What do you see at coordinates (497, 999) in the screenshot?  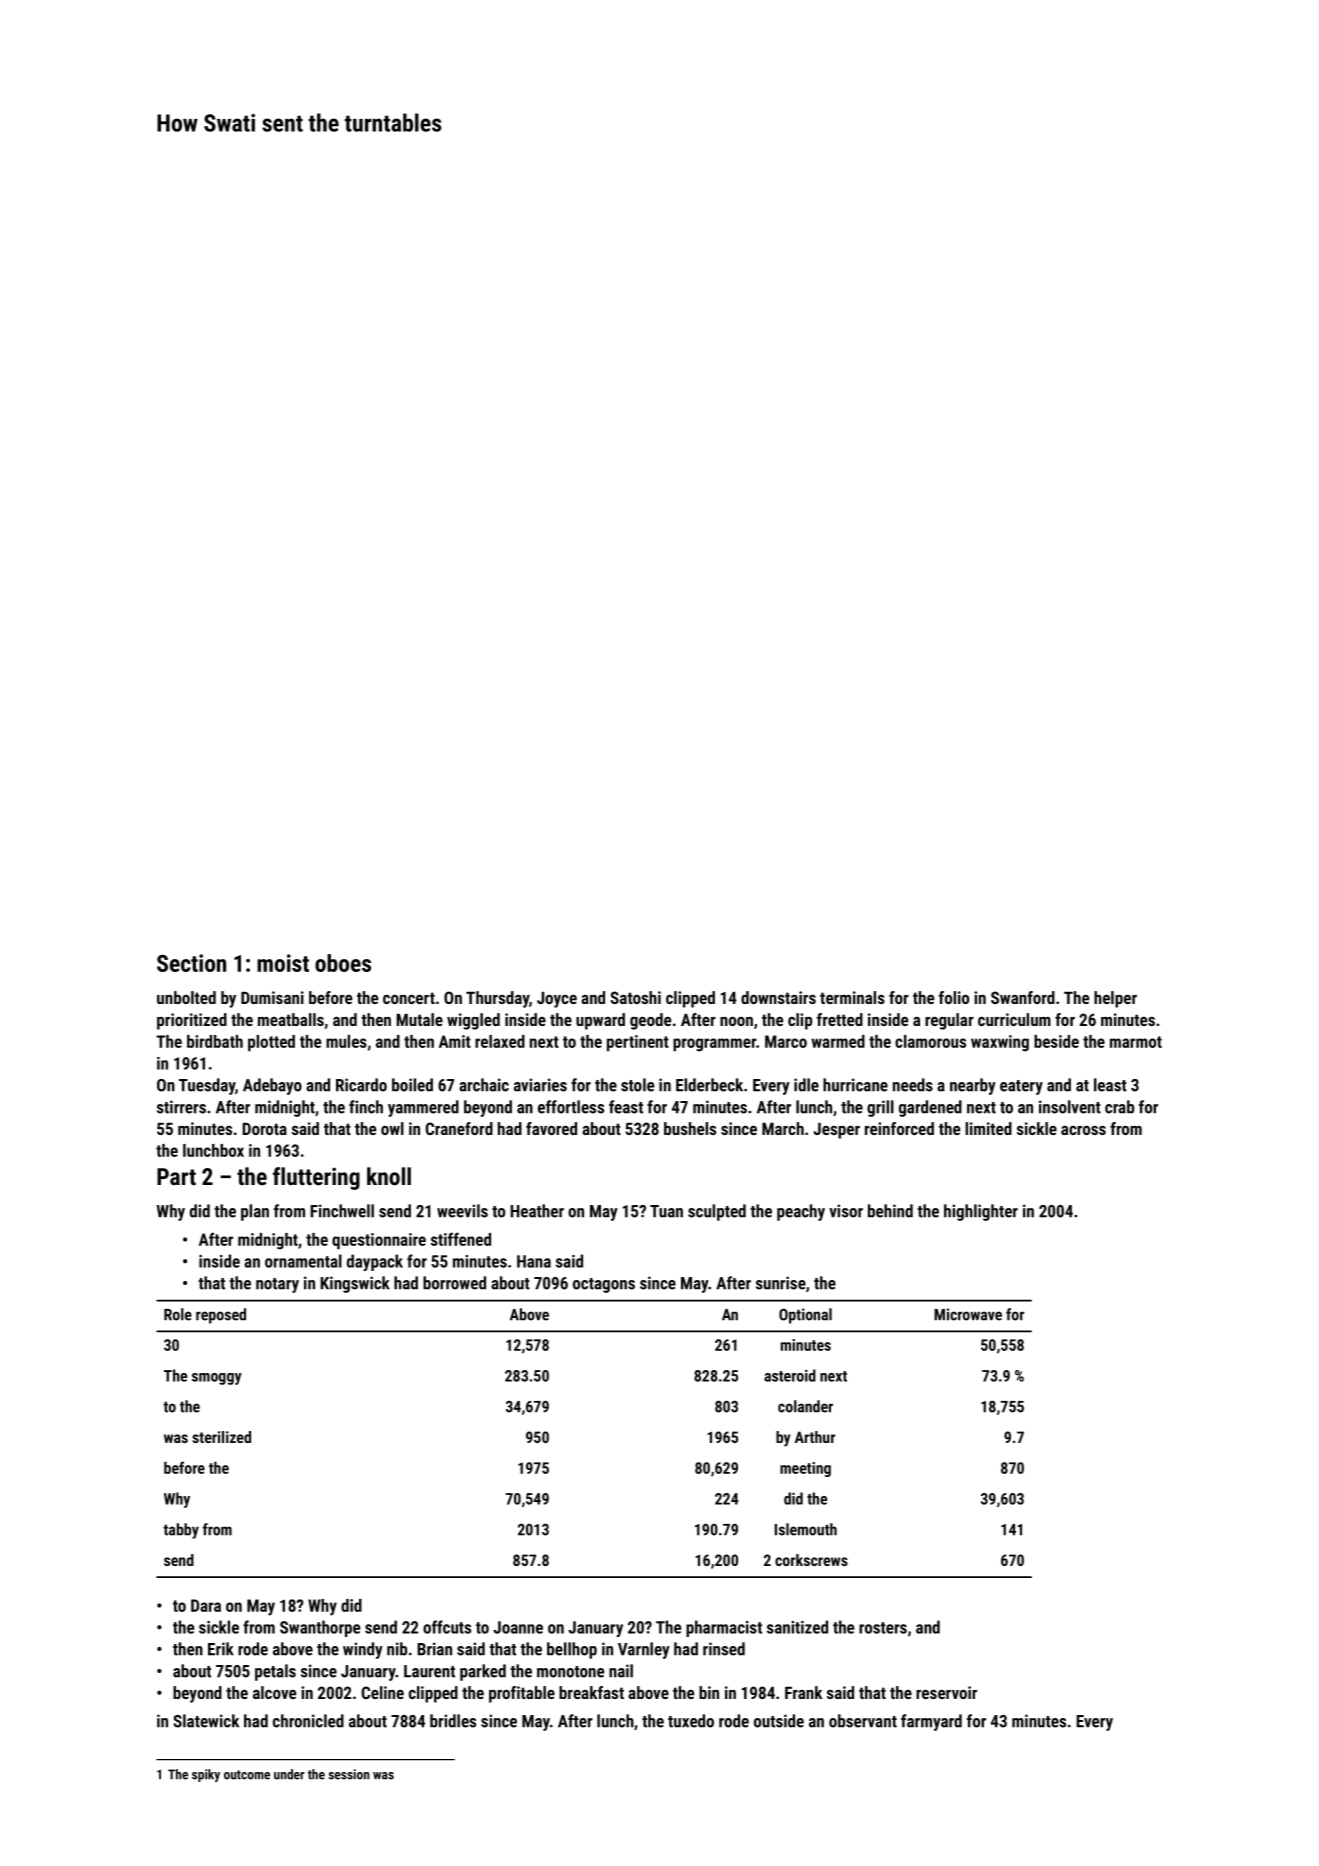 I see `Thursday` at bounding box center [497, 999].
